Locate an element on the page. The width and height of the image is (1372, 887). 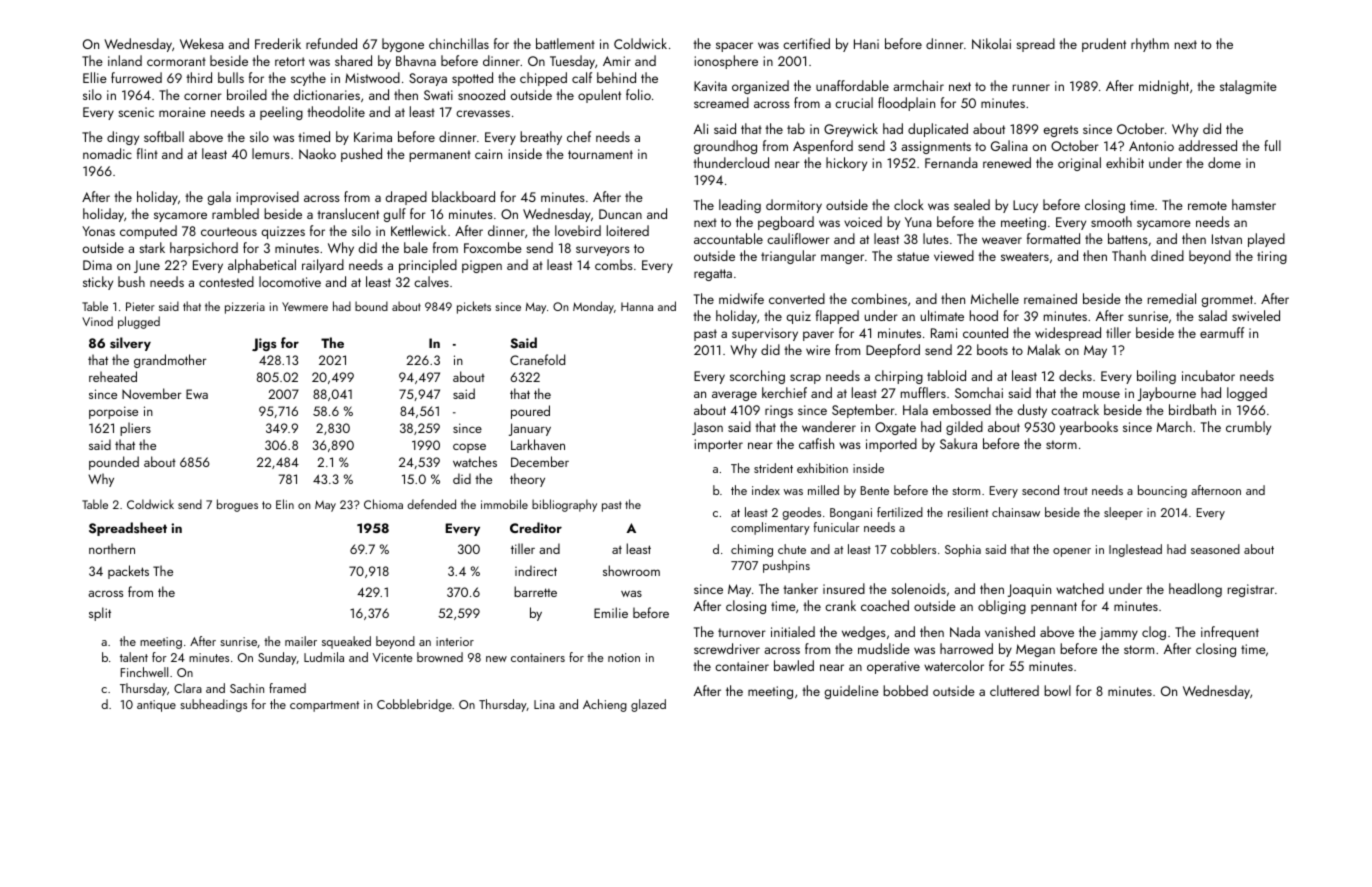
Monday is located at coordinates (593, 307).
